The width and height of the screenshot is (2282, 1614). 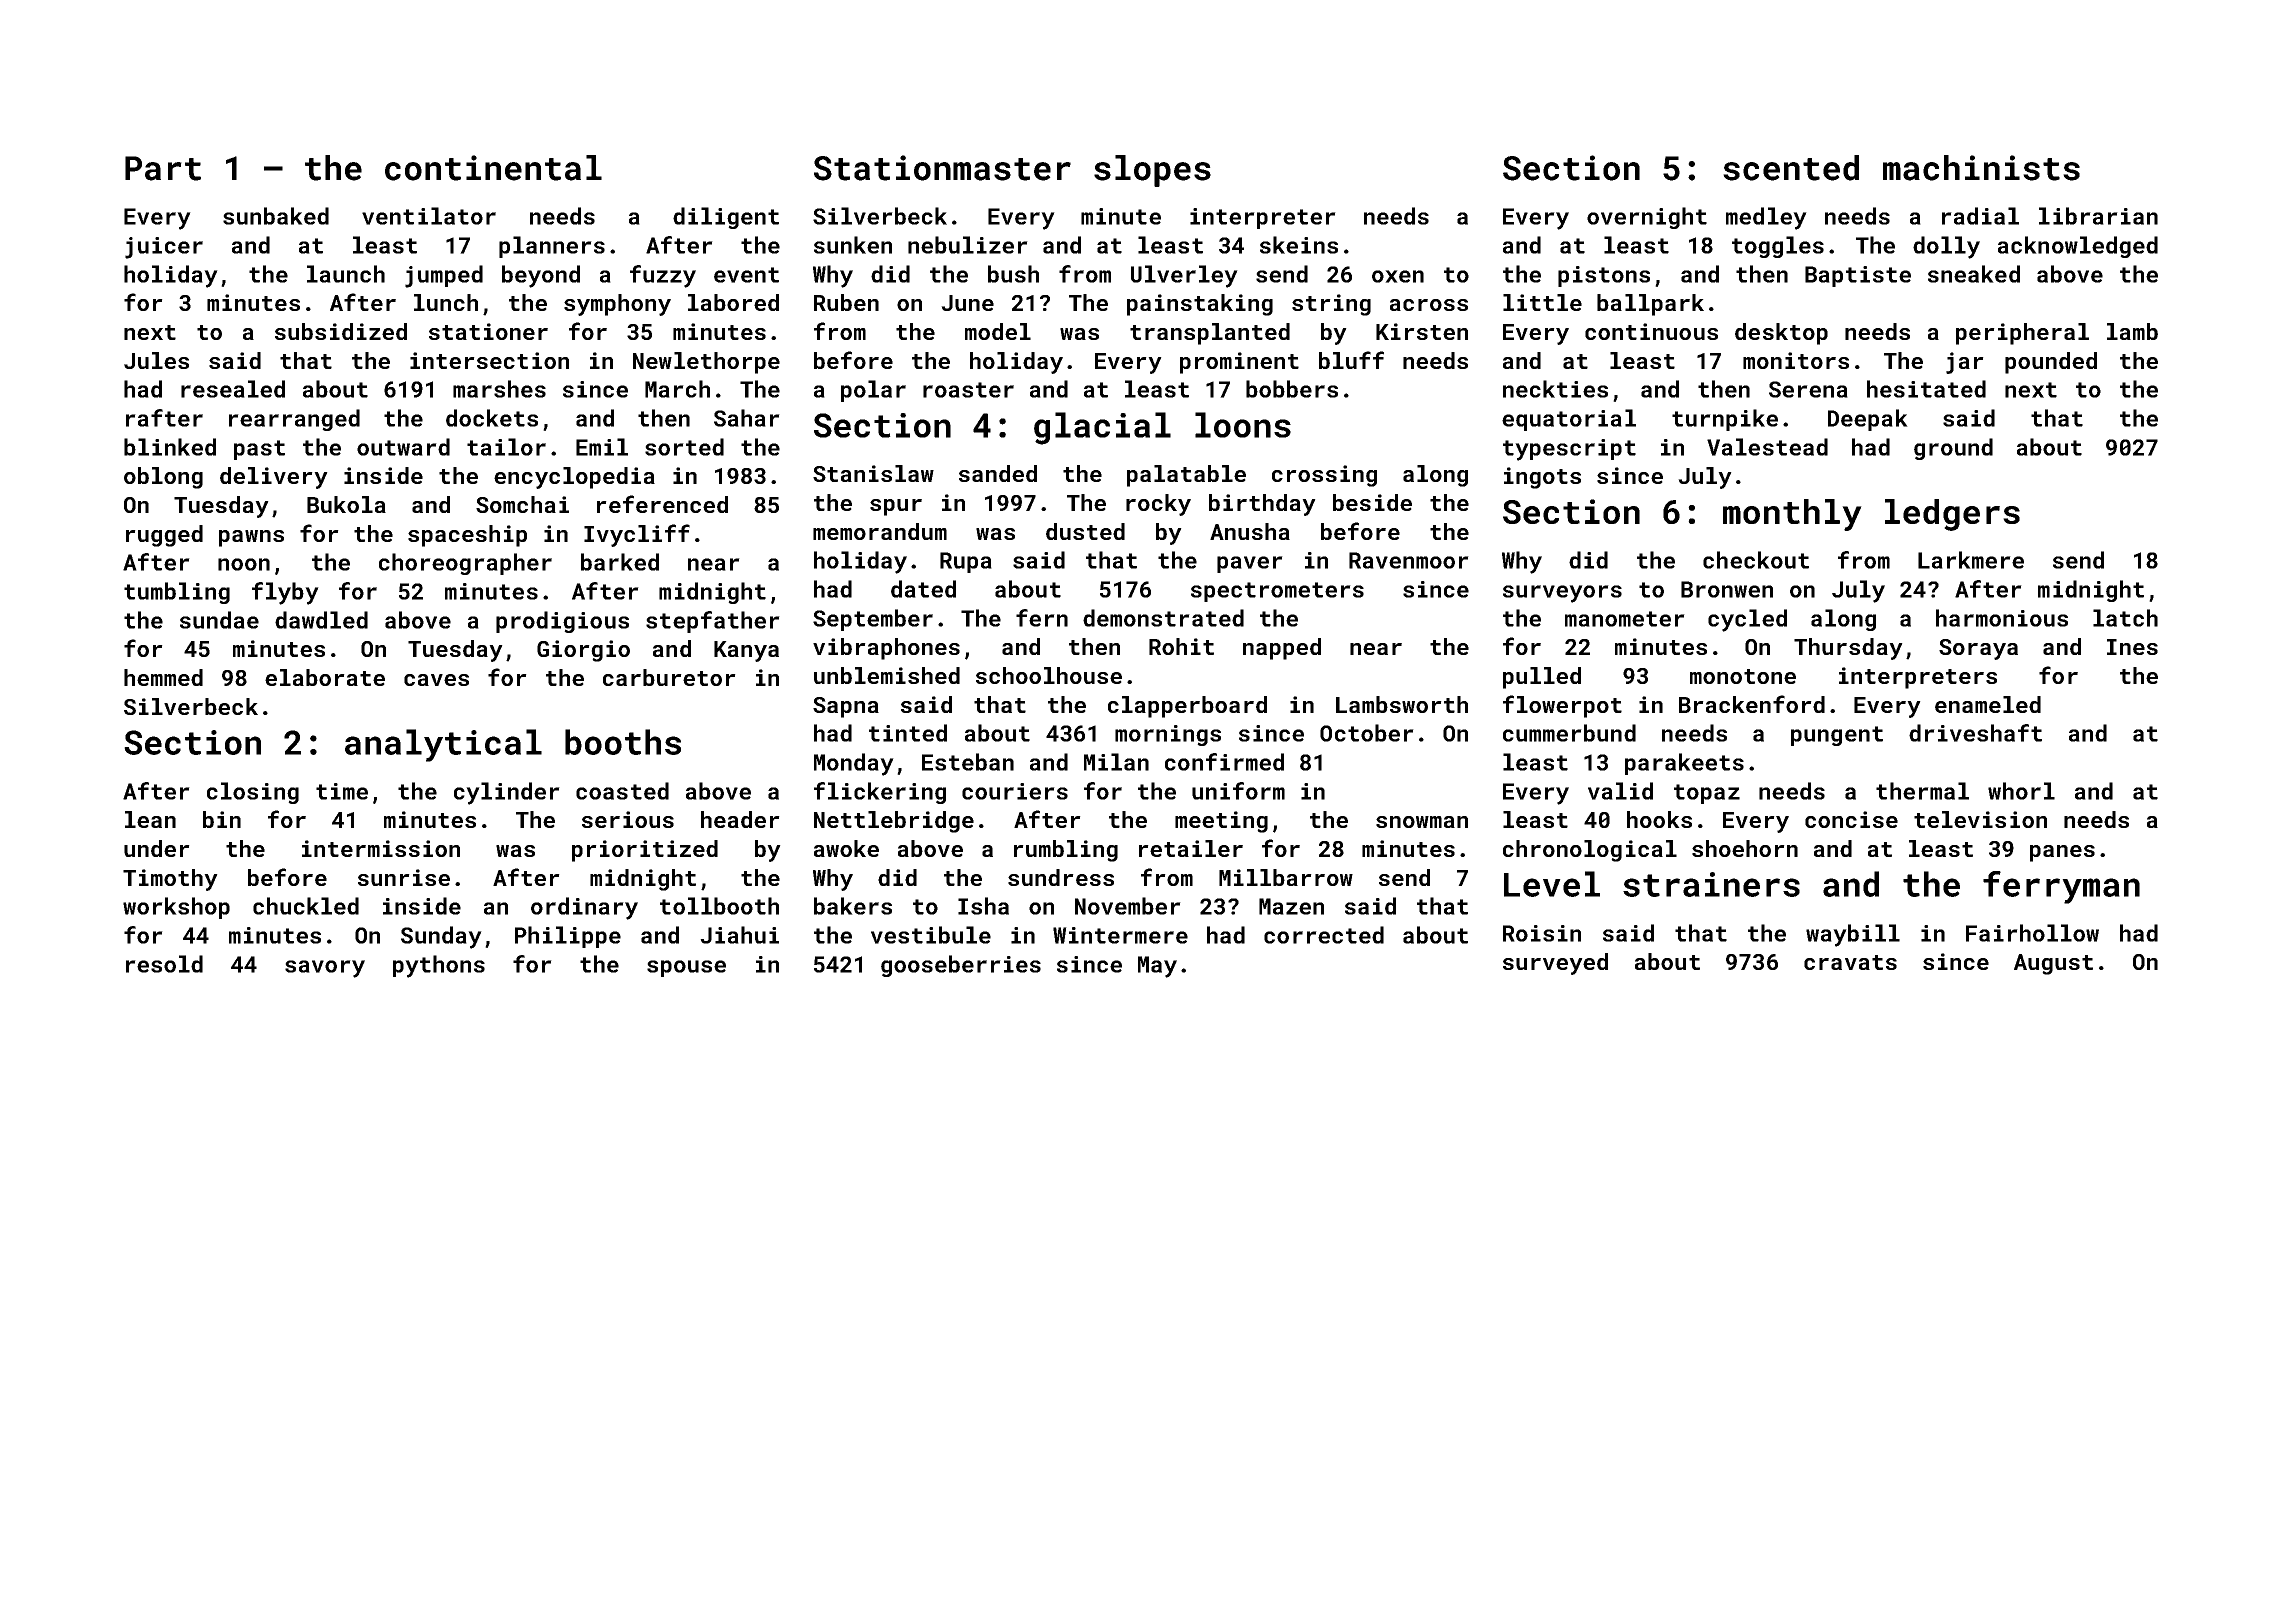 What do you see at coordinates (1965, 363) in the screenshot?
I see `jar` at bounding box center [1965, 363].
